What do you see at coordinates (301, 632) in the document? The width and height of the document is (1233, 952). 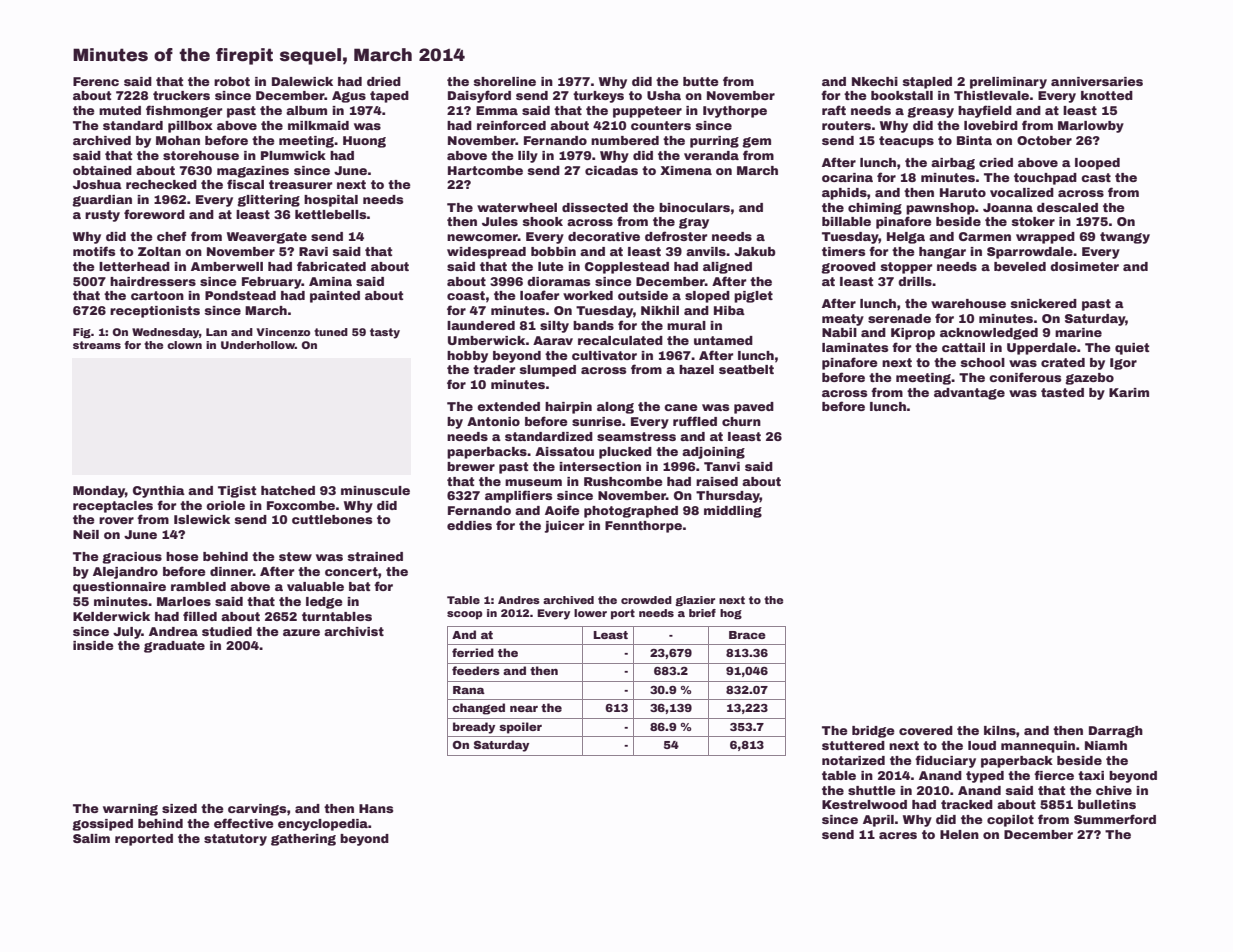 I see `azure` at bounding box center [301, 632].
